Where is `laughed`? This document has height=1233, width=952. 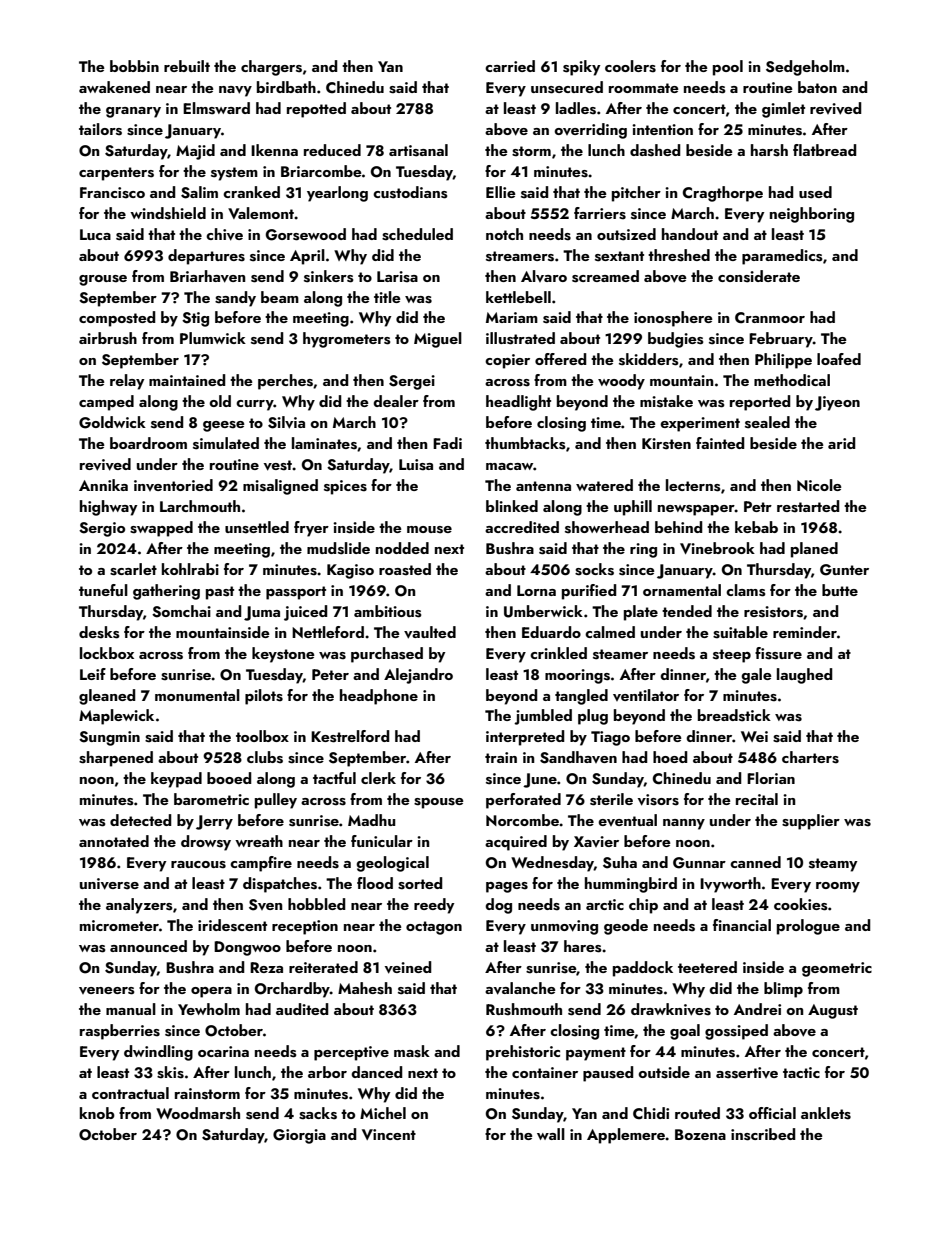 laughed is located at coordinates (805, 676).
